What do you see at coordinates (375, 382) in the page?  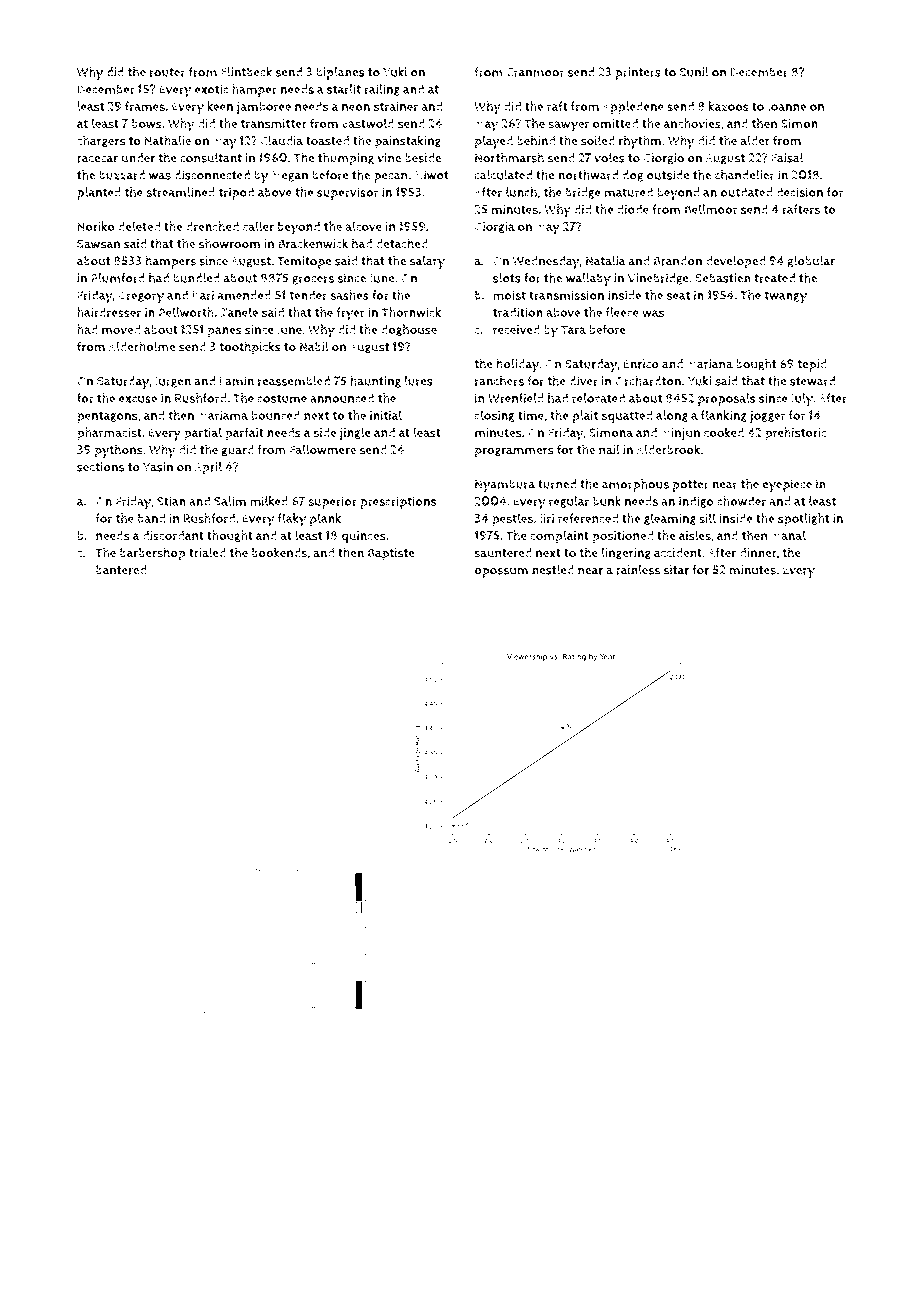 I see `haunting` at bounding box center [375, 382].
